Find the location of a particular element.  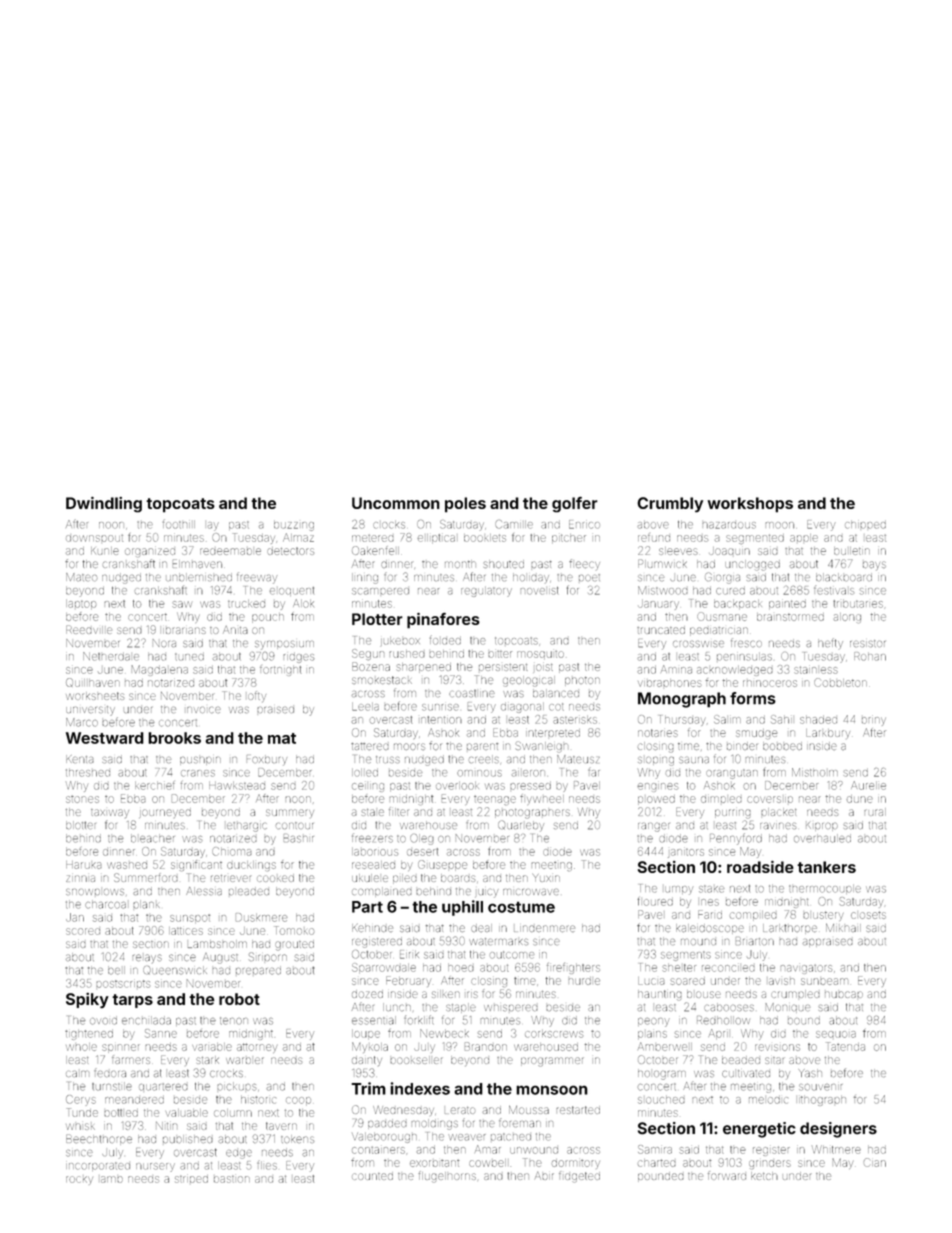

tenon is located at coordinates (234, 1021).
